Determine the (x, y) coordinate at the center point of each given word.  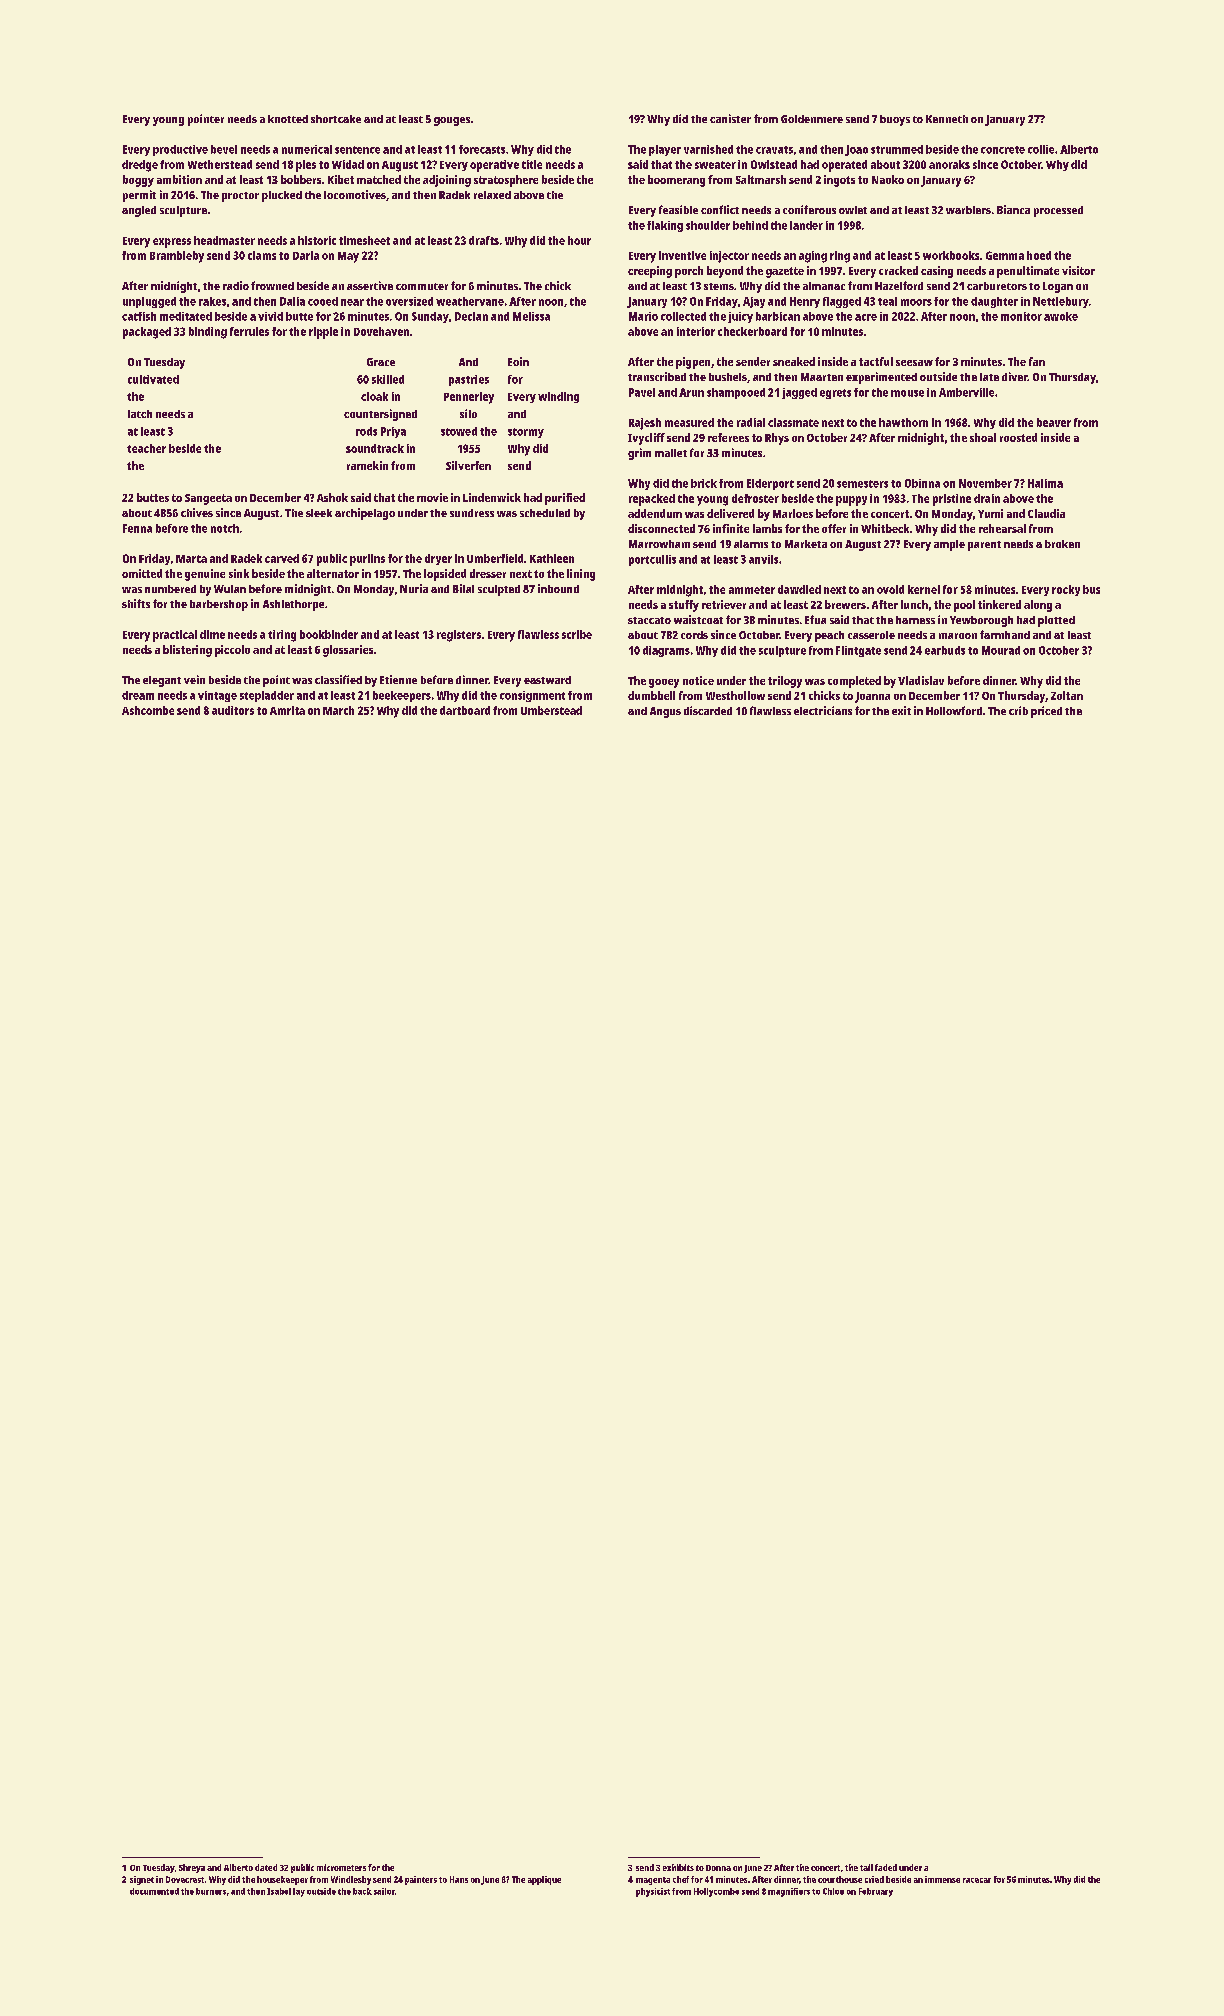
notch (225, 528)
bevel (224, 149)
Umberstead (551, 710)
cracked (898, 270)
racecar (977, 1880)
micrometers (341, 1867)
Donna (718, 1868)
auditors (233, 710)
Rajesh (645, 424)
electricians (823, 710)
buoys (895, 120)
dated (266, 1867)
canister (730, 118)
